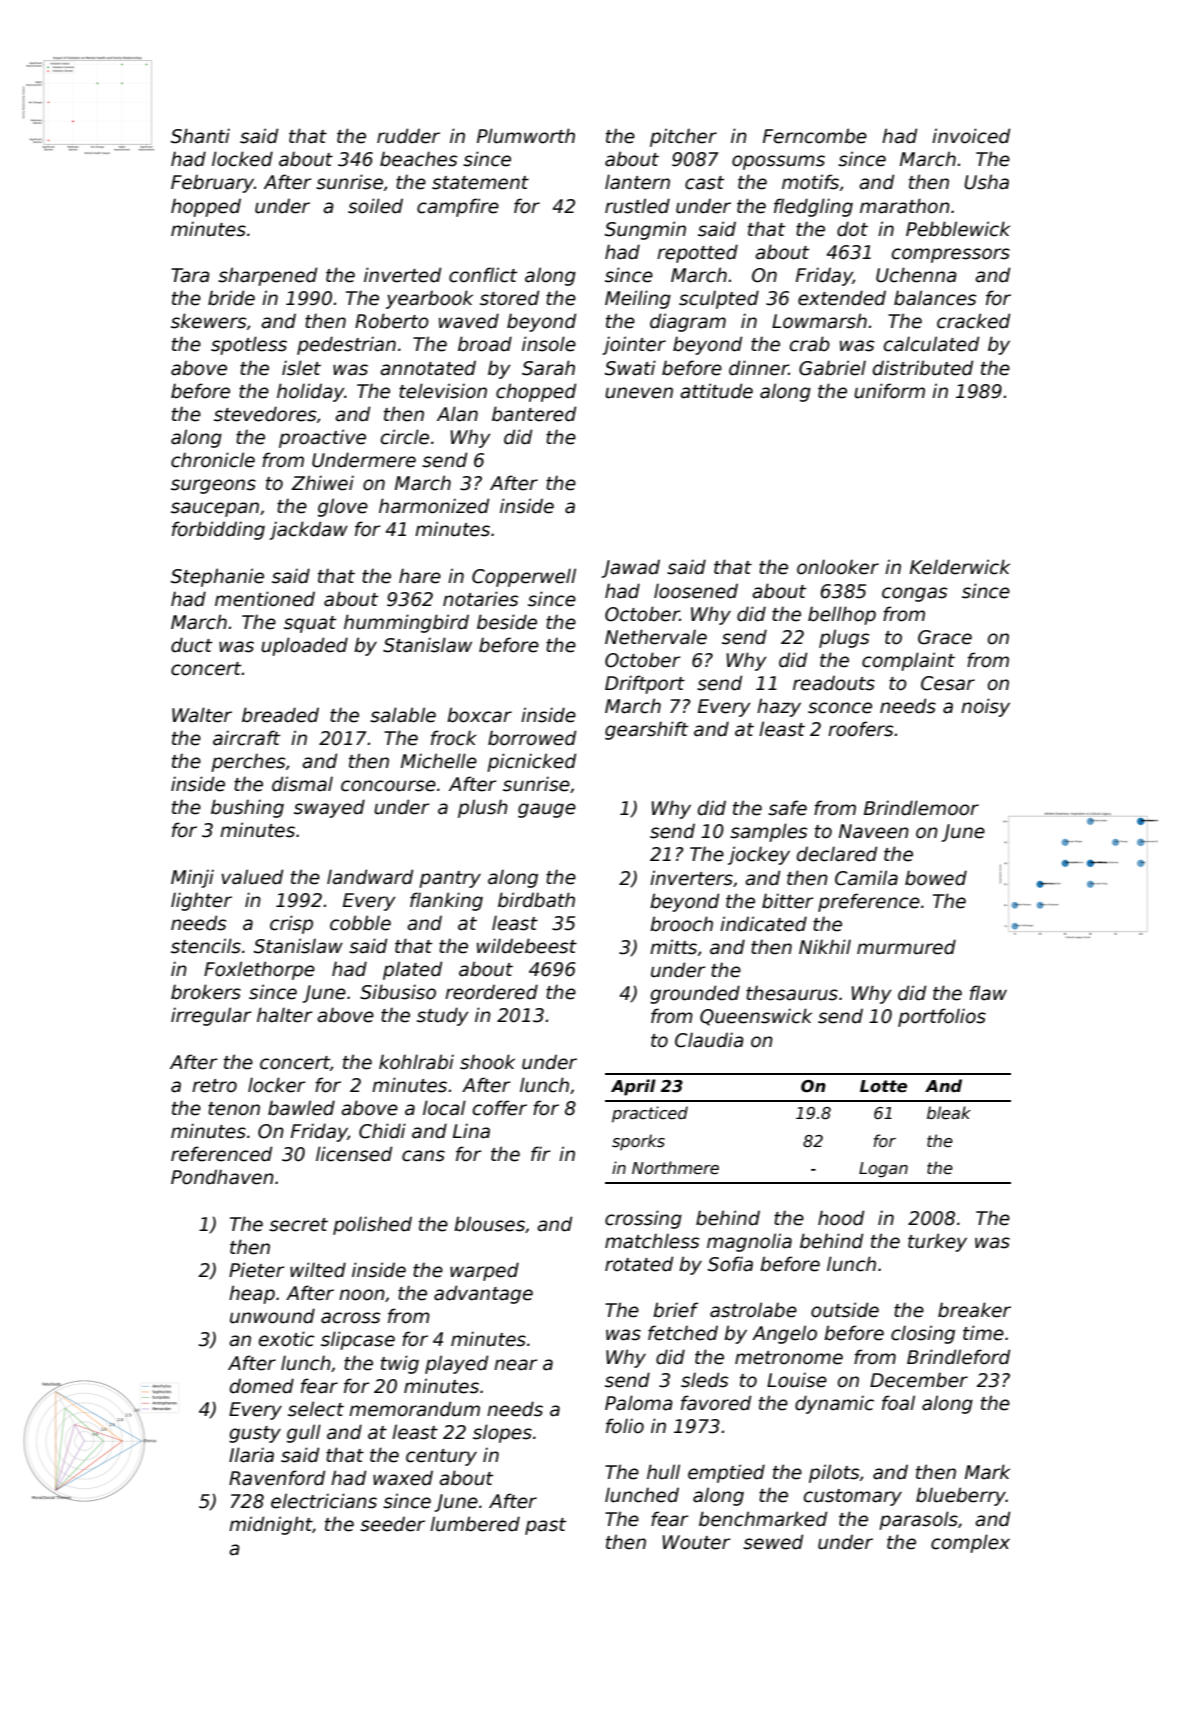 This document has height=1710, width=1181. Describe the element at coordinates (475, 1524) in the document. I see `lumbered` at that location.
